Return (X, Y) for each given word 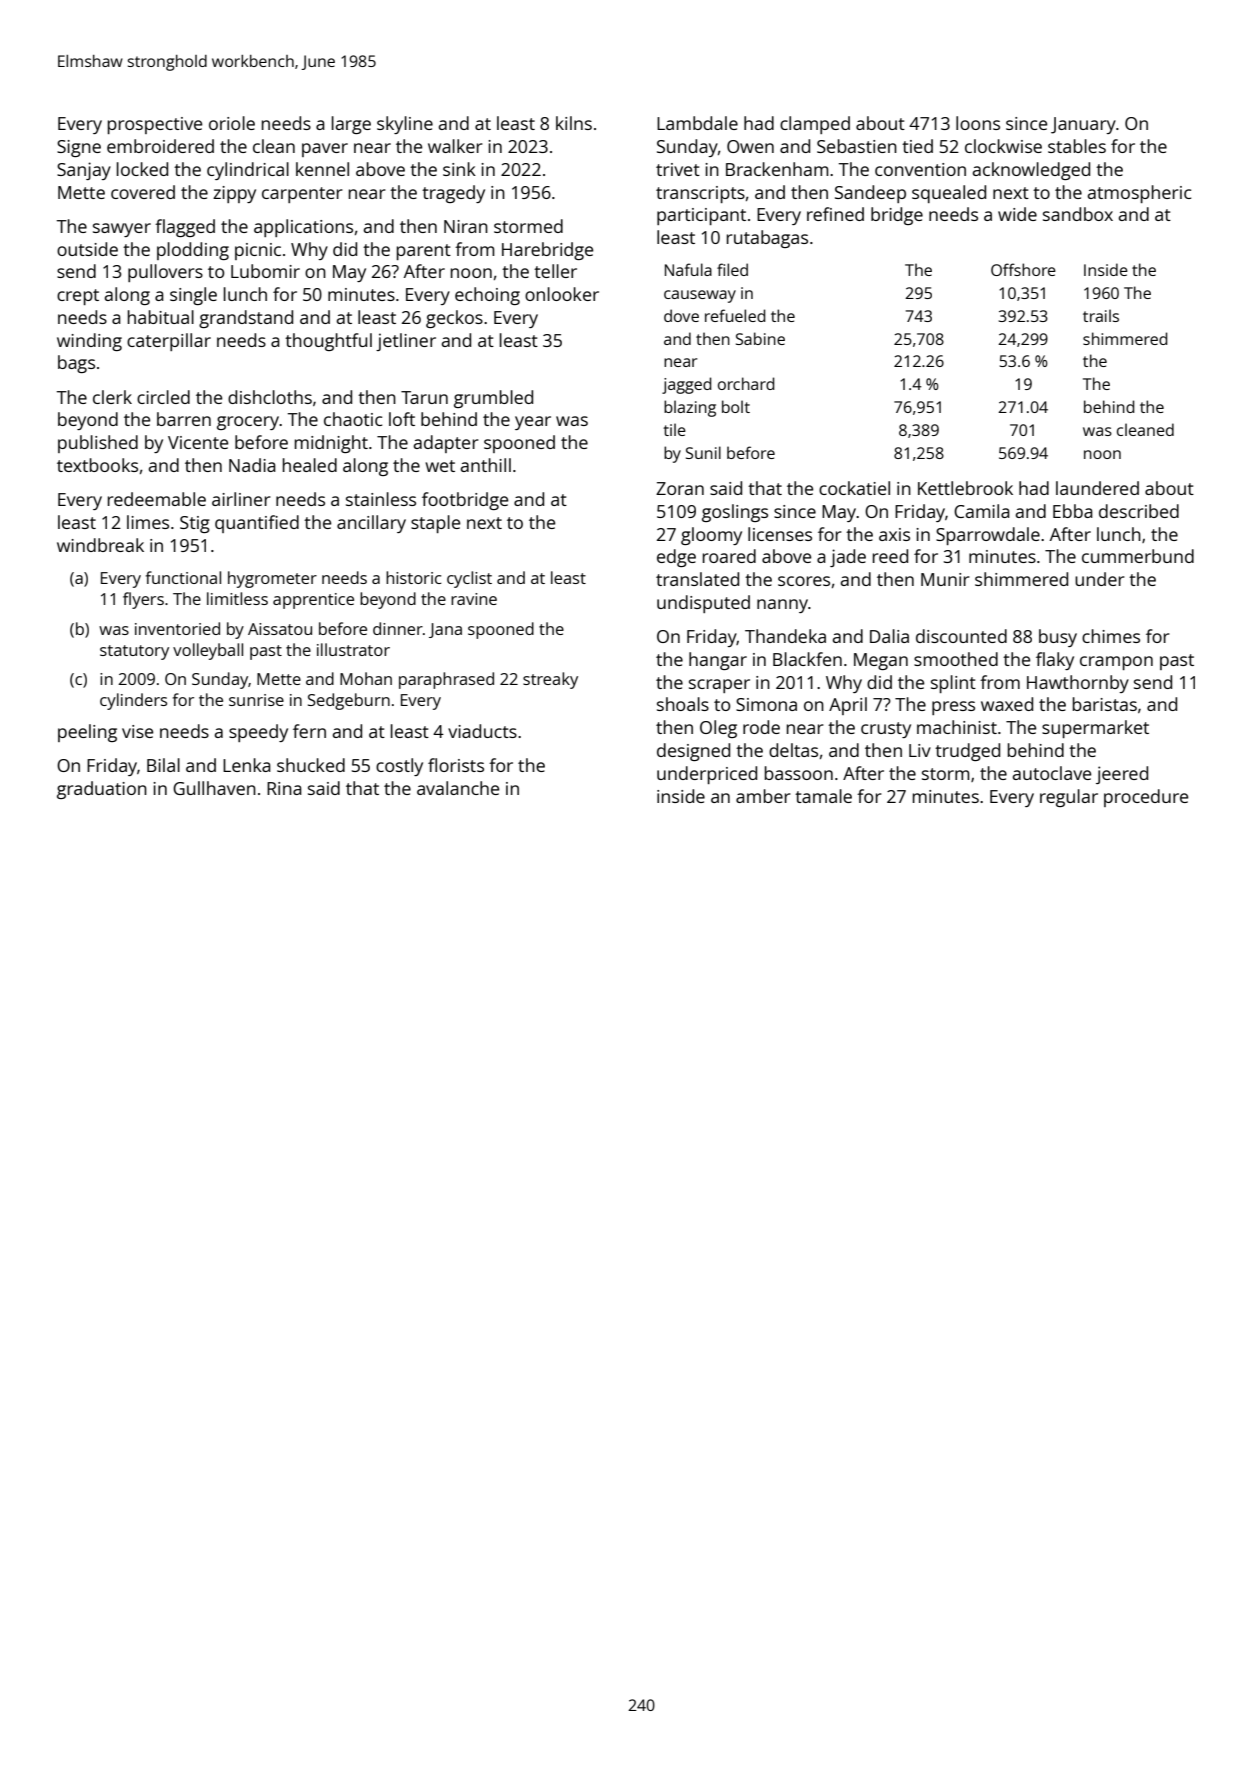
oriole (232, 123)
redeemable (157, 499)
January (1083, 125)
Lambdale (697, 123)
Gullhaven (214, 788)
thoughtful (328, 342)
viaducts (482, 731)
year (533, 423)
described (1139, 511)
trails (1101, 315)
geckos (454, 319)
